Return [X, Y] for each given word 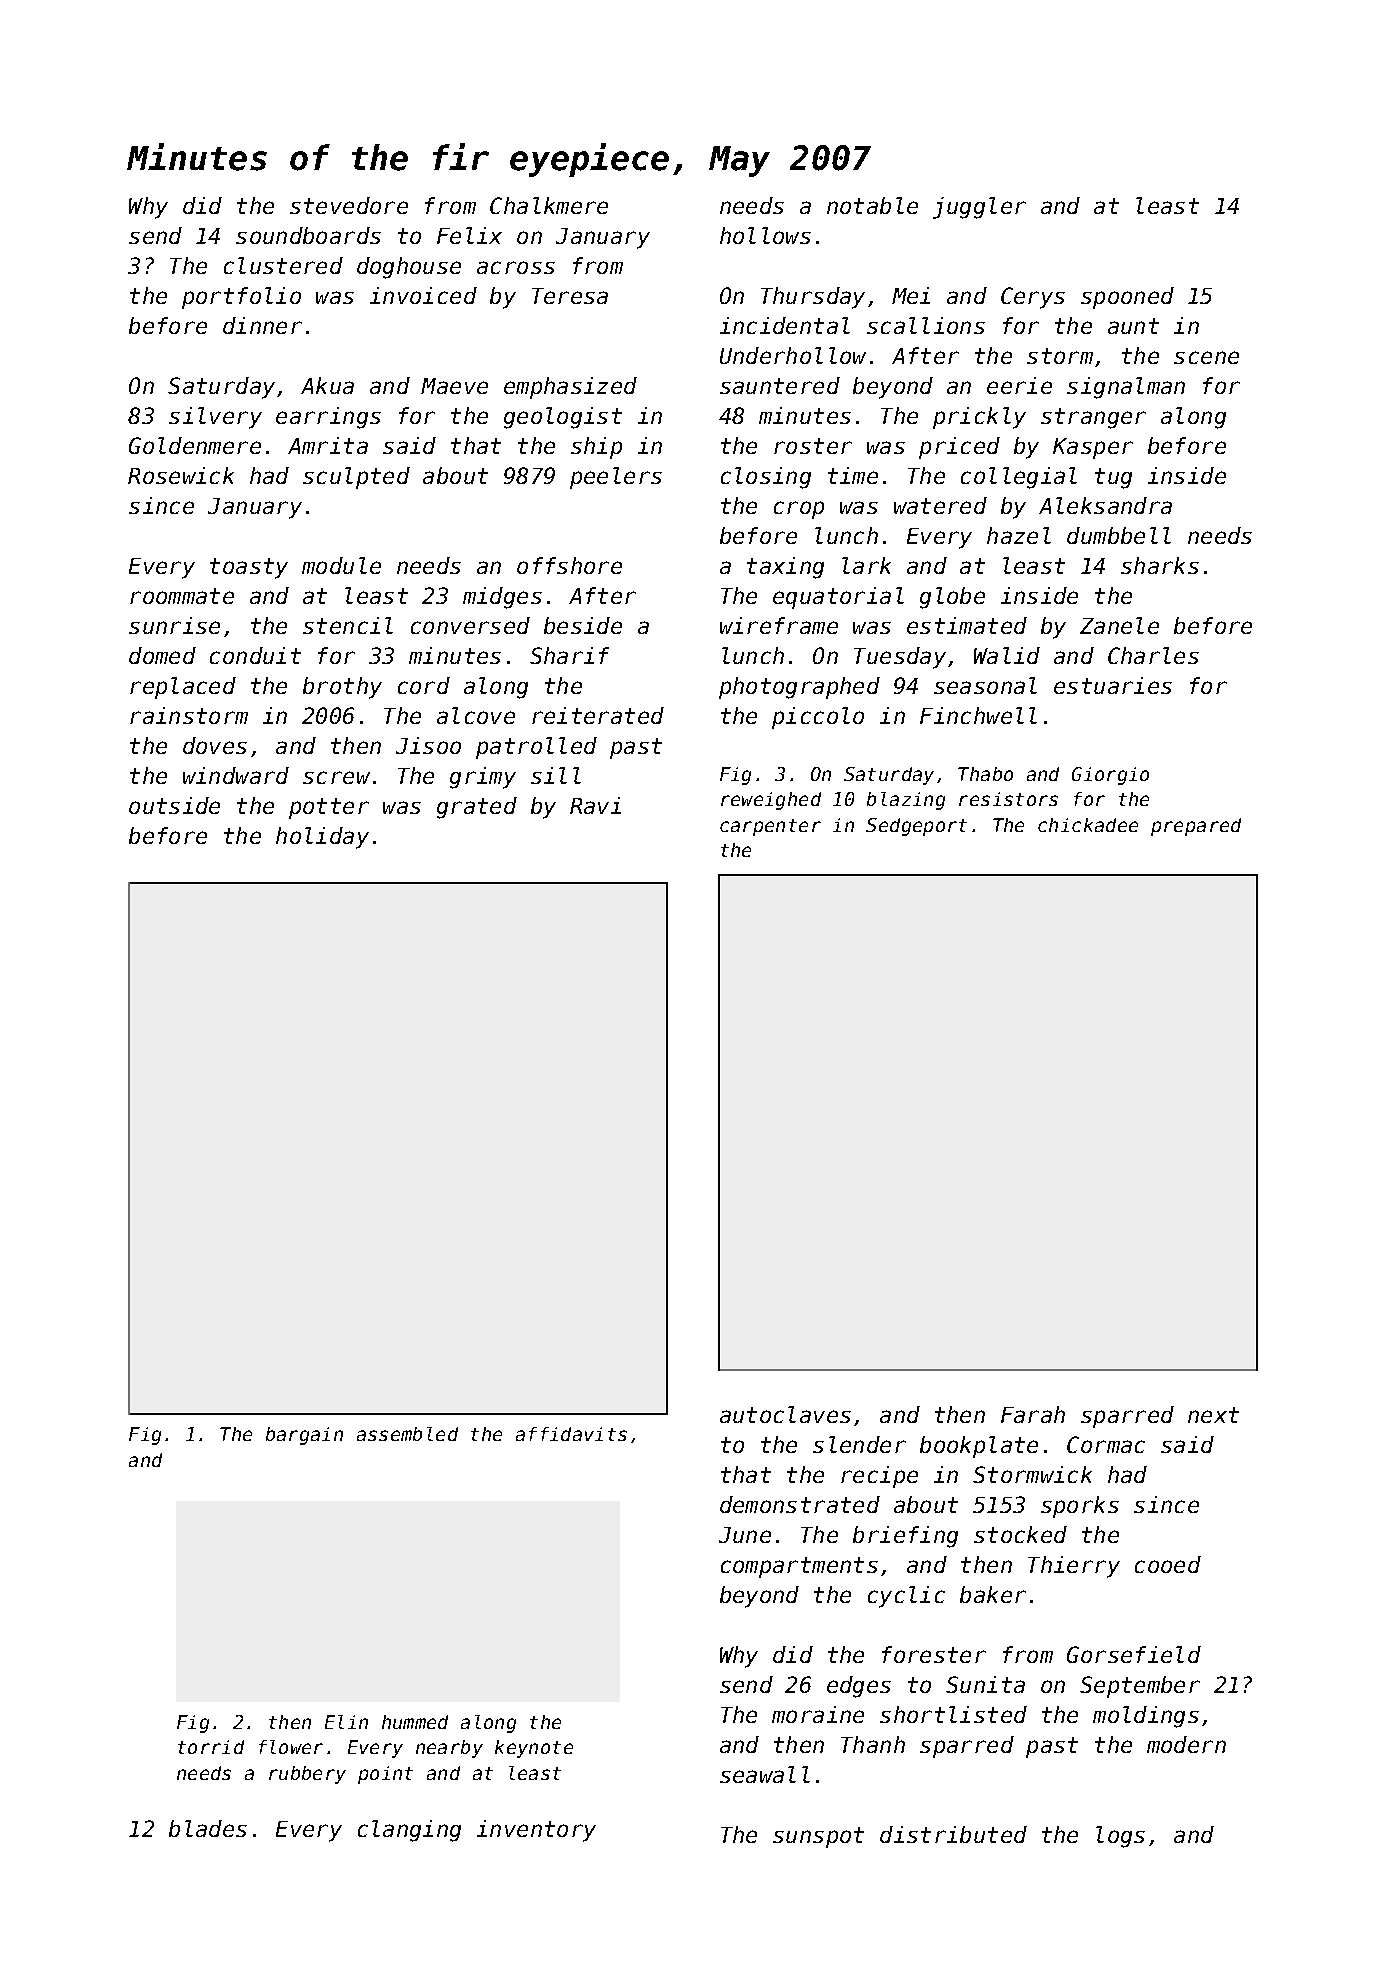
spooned [1127, 298]
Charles [1153, 655]
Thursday [813, 298]
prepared [1196, 827]
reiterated [598, 715]
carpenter [770, 827]
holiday [322, 838]
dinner [262, 325]
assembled [407, 1434]
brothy [342, 688]
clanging [409, 1831]
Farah [1033, 1414]
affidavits [571, 1434]
